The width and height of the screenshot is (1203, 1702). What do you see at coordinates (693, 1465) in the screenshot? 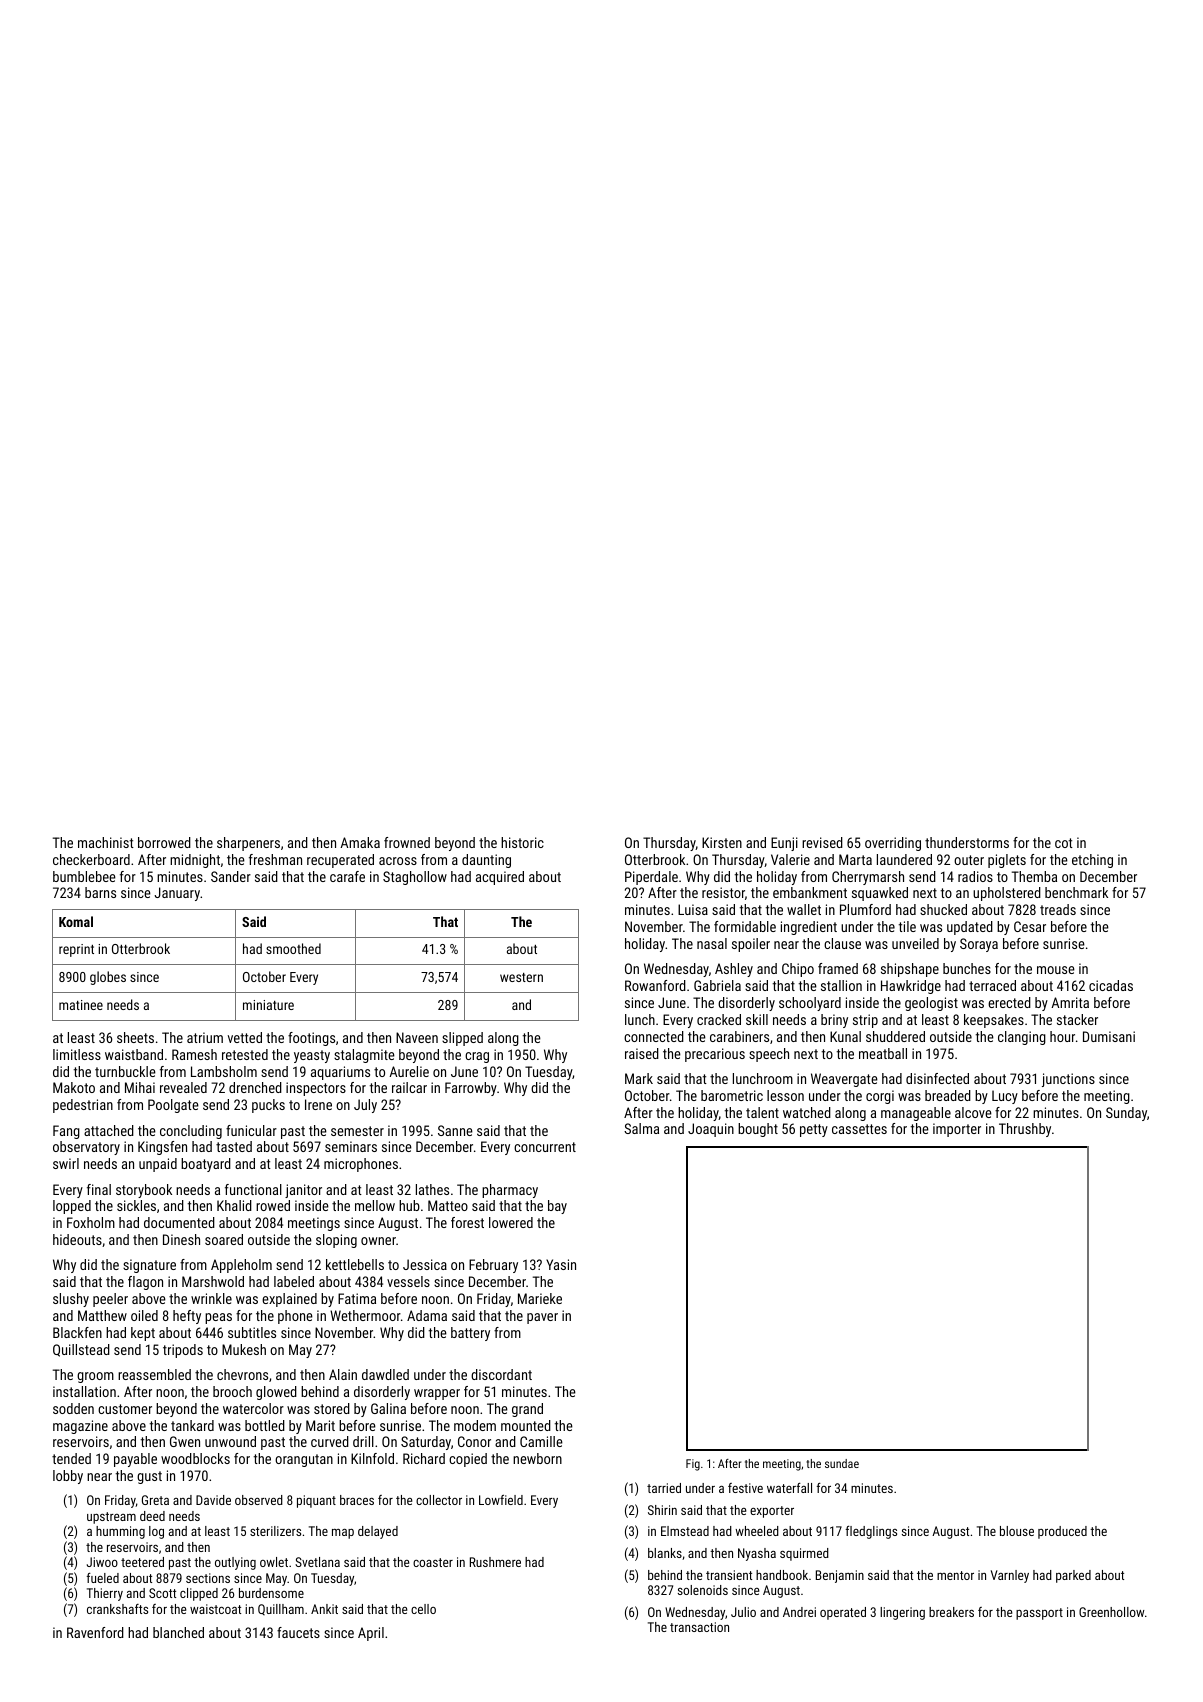
I see `Fig` at bounding box center [693, 1465].
